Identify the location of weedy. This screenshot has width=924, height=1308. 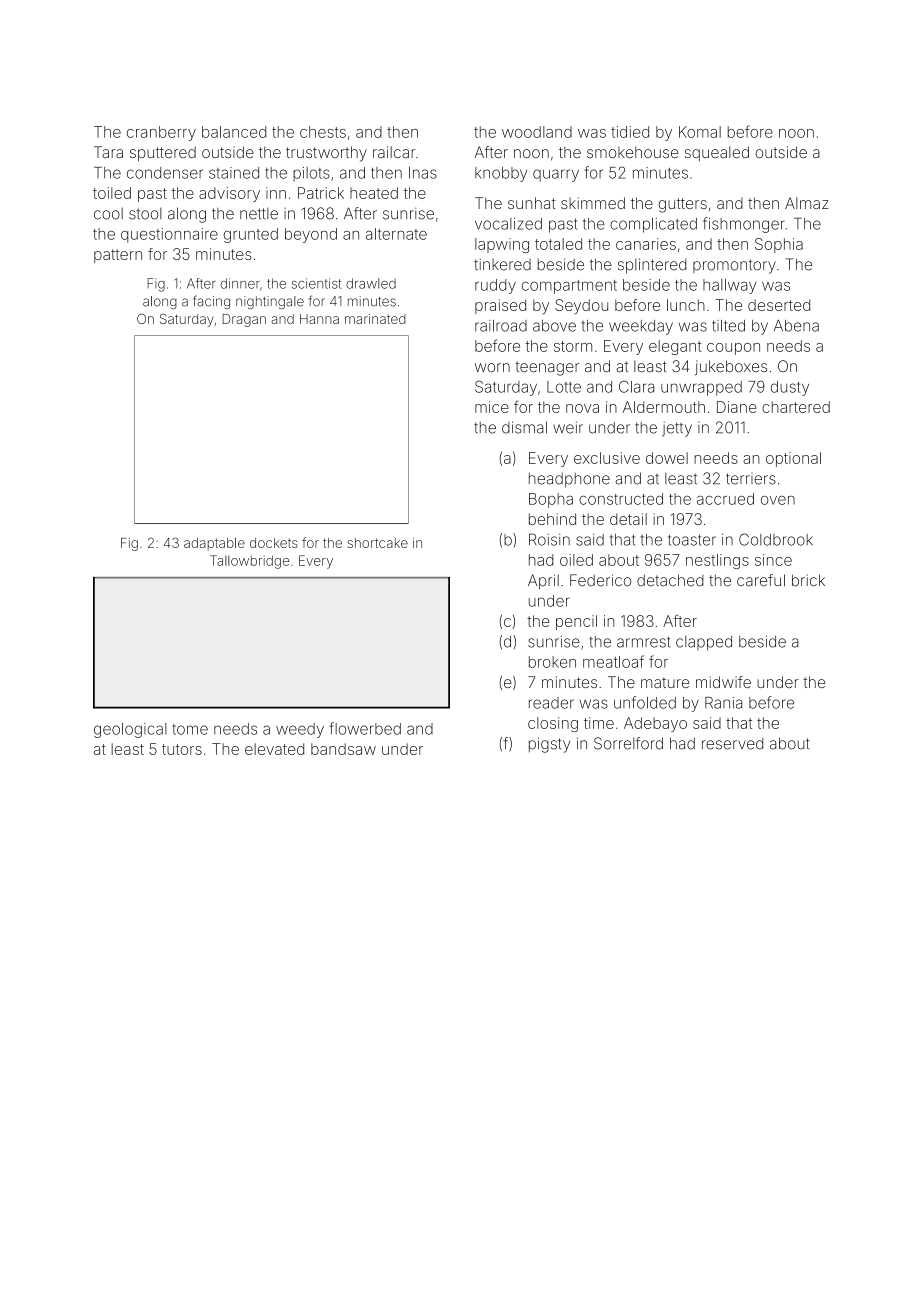
(300, 730).
